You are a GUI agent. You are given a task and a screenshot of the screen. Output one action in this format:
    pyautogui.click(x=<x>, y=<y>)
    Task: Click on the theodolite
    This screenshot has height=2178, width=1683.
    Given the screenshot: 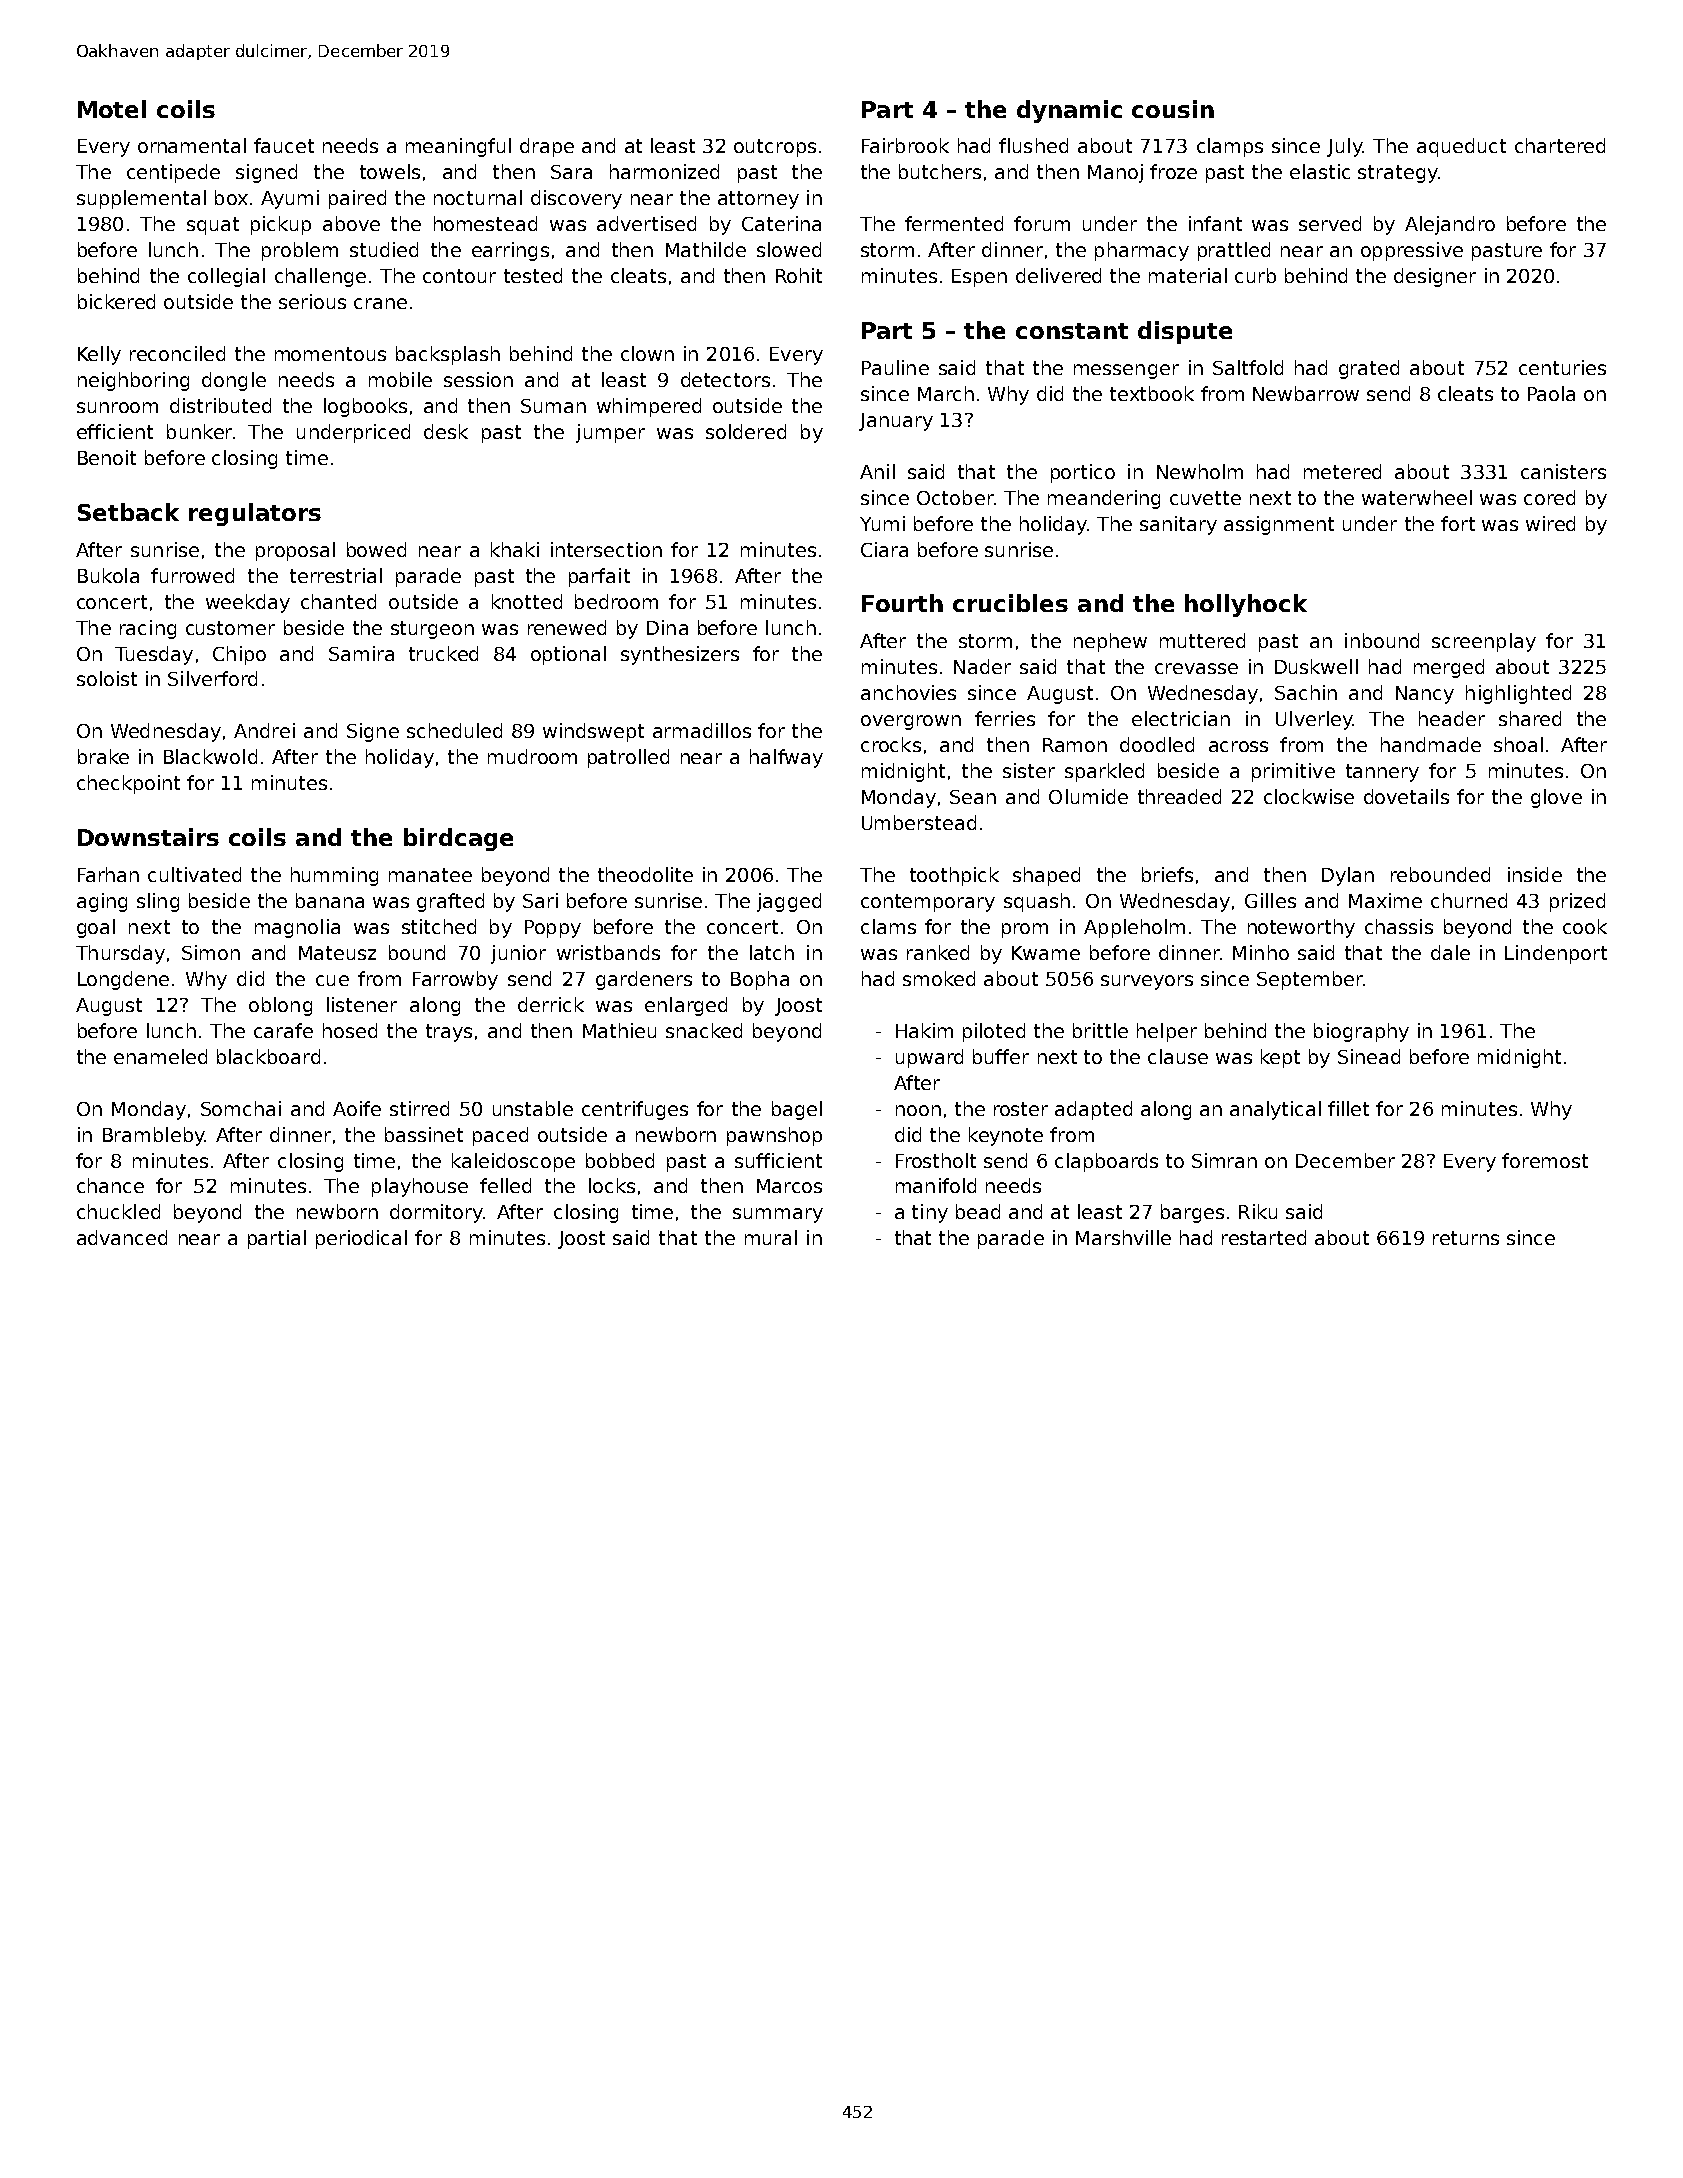 What is the action you would take?
    pyautogui.click(x=645, y=874)
